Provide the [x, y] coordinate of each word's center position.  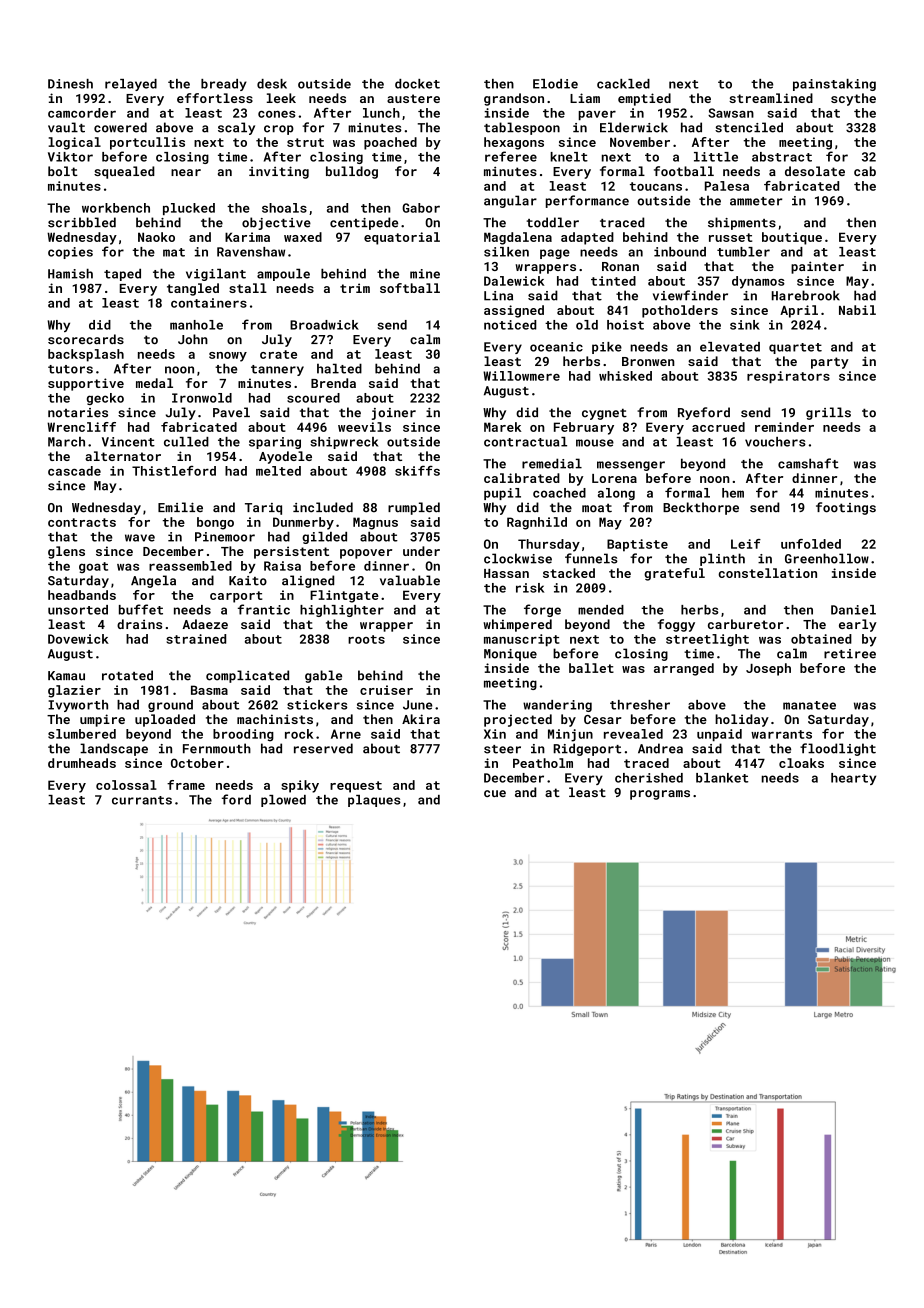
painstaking [834, 85]
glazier [74, 691]
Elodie [555, 84]
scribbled [82, 222]
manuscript [522, 640]
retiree [850, 654]
